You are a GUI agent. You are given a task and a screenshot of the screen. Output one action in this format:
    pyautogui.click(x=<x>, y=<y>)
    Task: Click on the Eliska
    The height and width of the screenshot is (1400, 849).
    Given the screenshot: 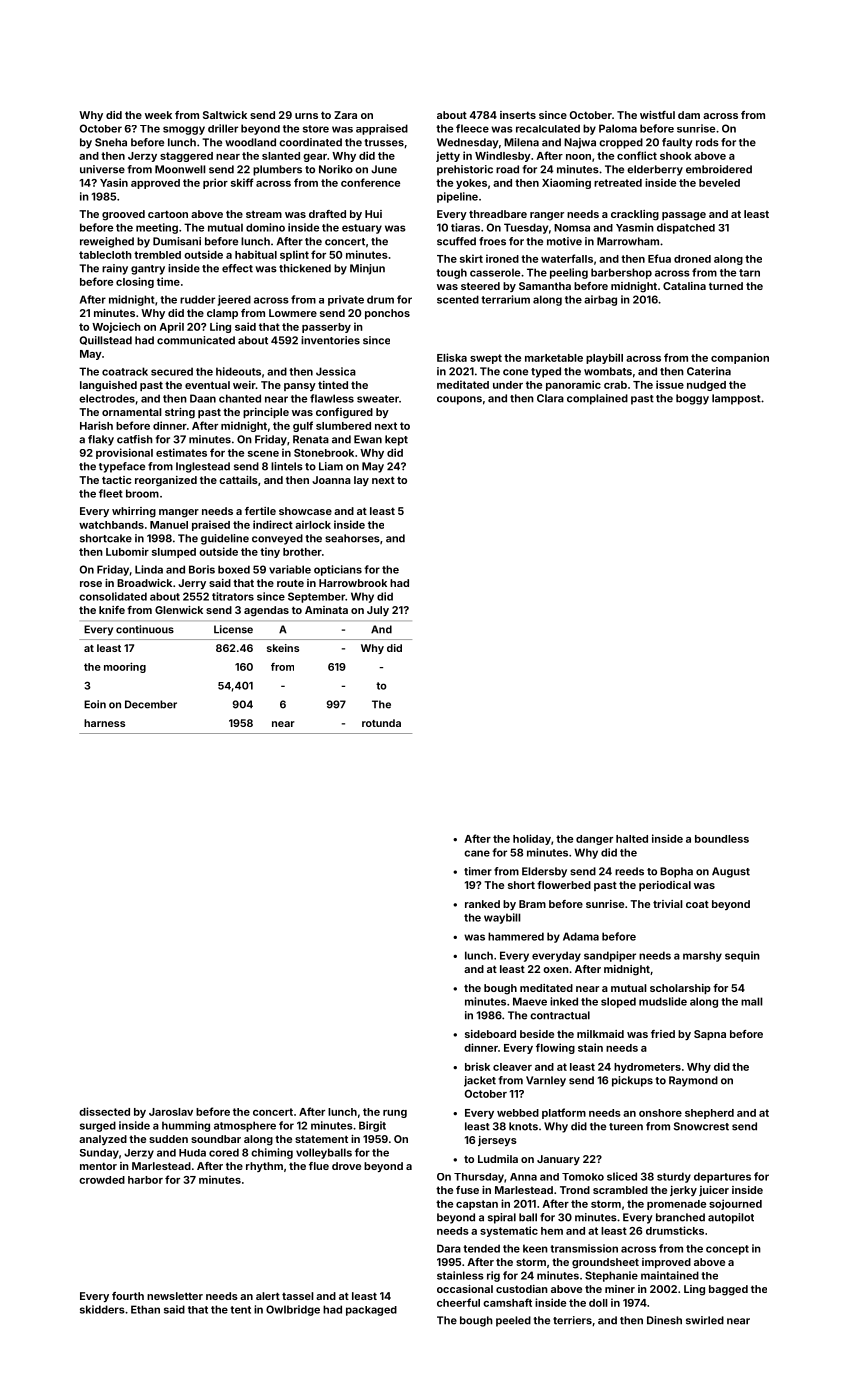 What is the action you would take?
    pyautogui.click(x=452, y=357)
